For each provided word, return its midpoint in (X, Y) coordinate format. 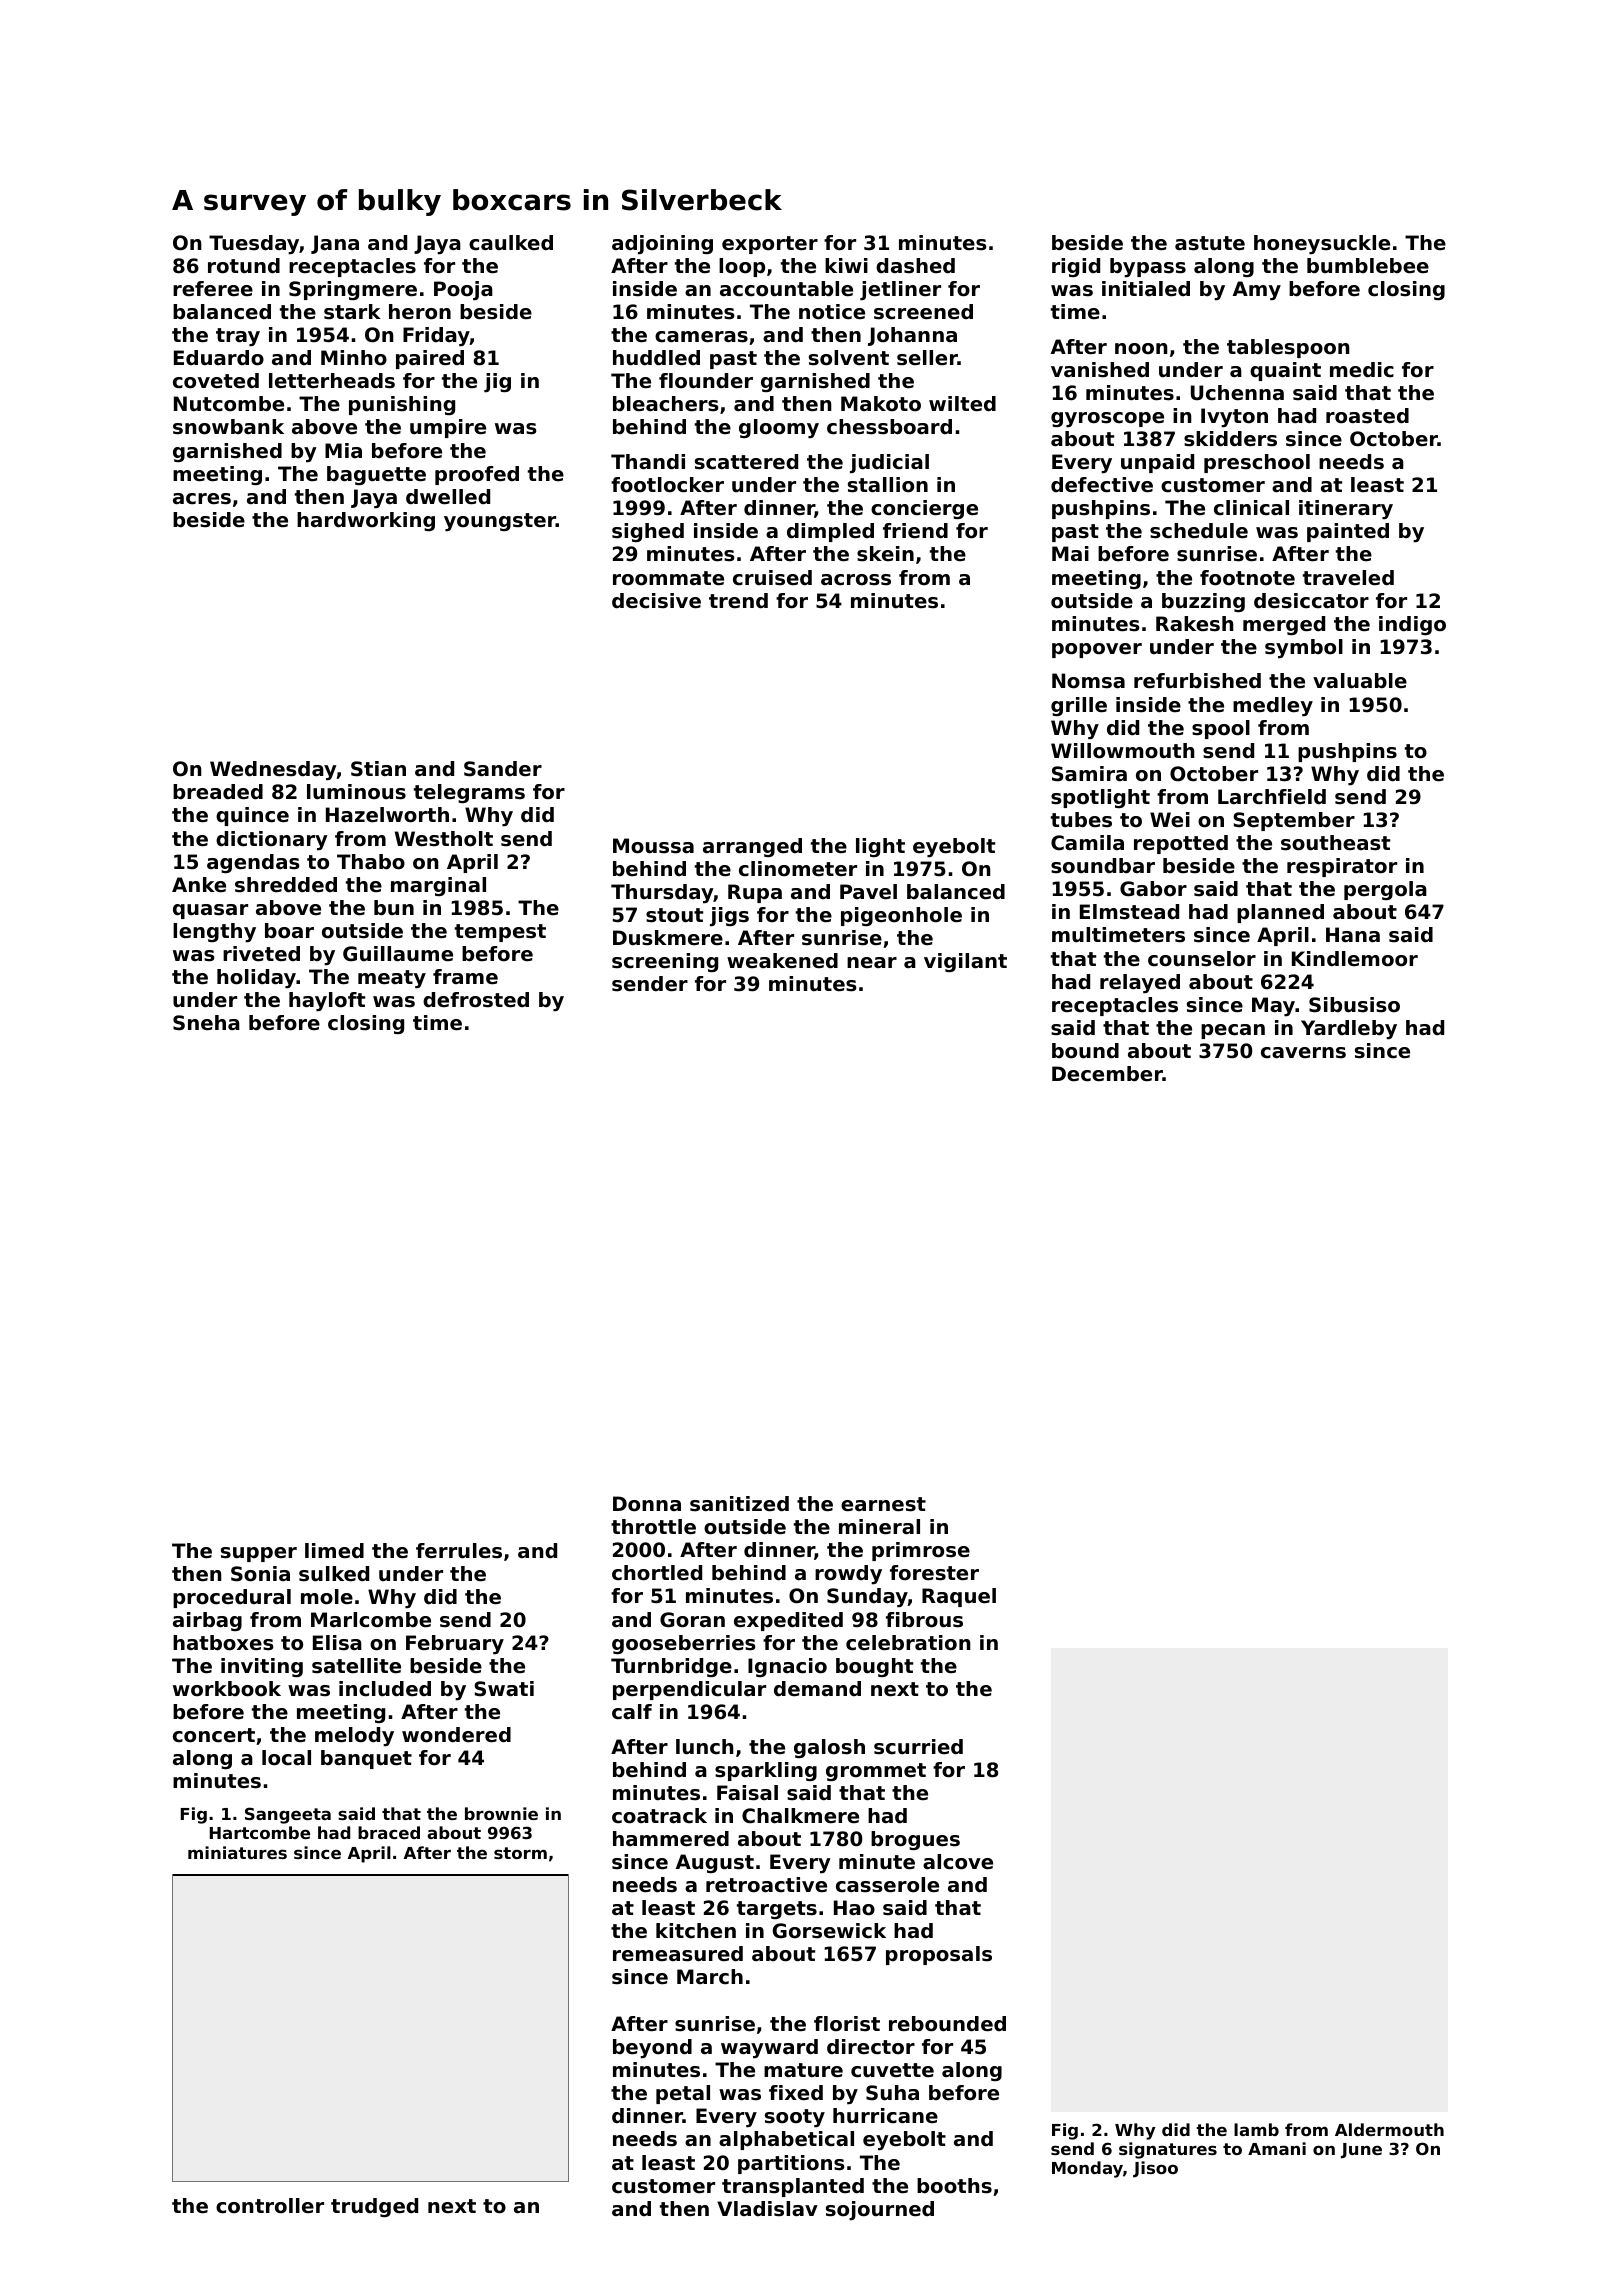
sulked (334, 1574)
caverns (1303, 1053)
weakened (782, 961)
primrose (921, 1551)
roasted (1367, 416)
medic (1362, 370)
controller (270, 2206)
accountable (786, 289)
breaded (218, 792)
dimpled (830, 532)
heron (420, 312)
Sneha (206, 1023)
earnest (883, 1504)
